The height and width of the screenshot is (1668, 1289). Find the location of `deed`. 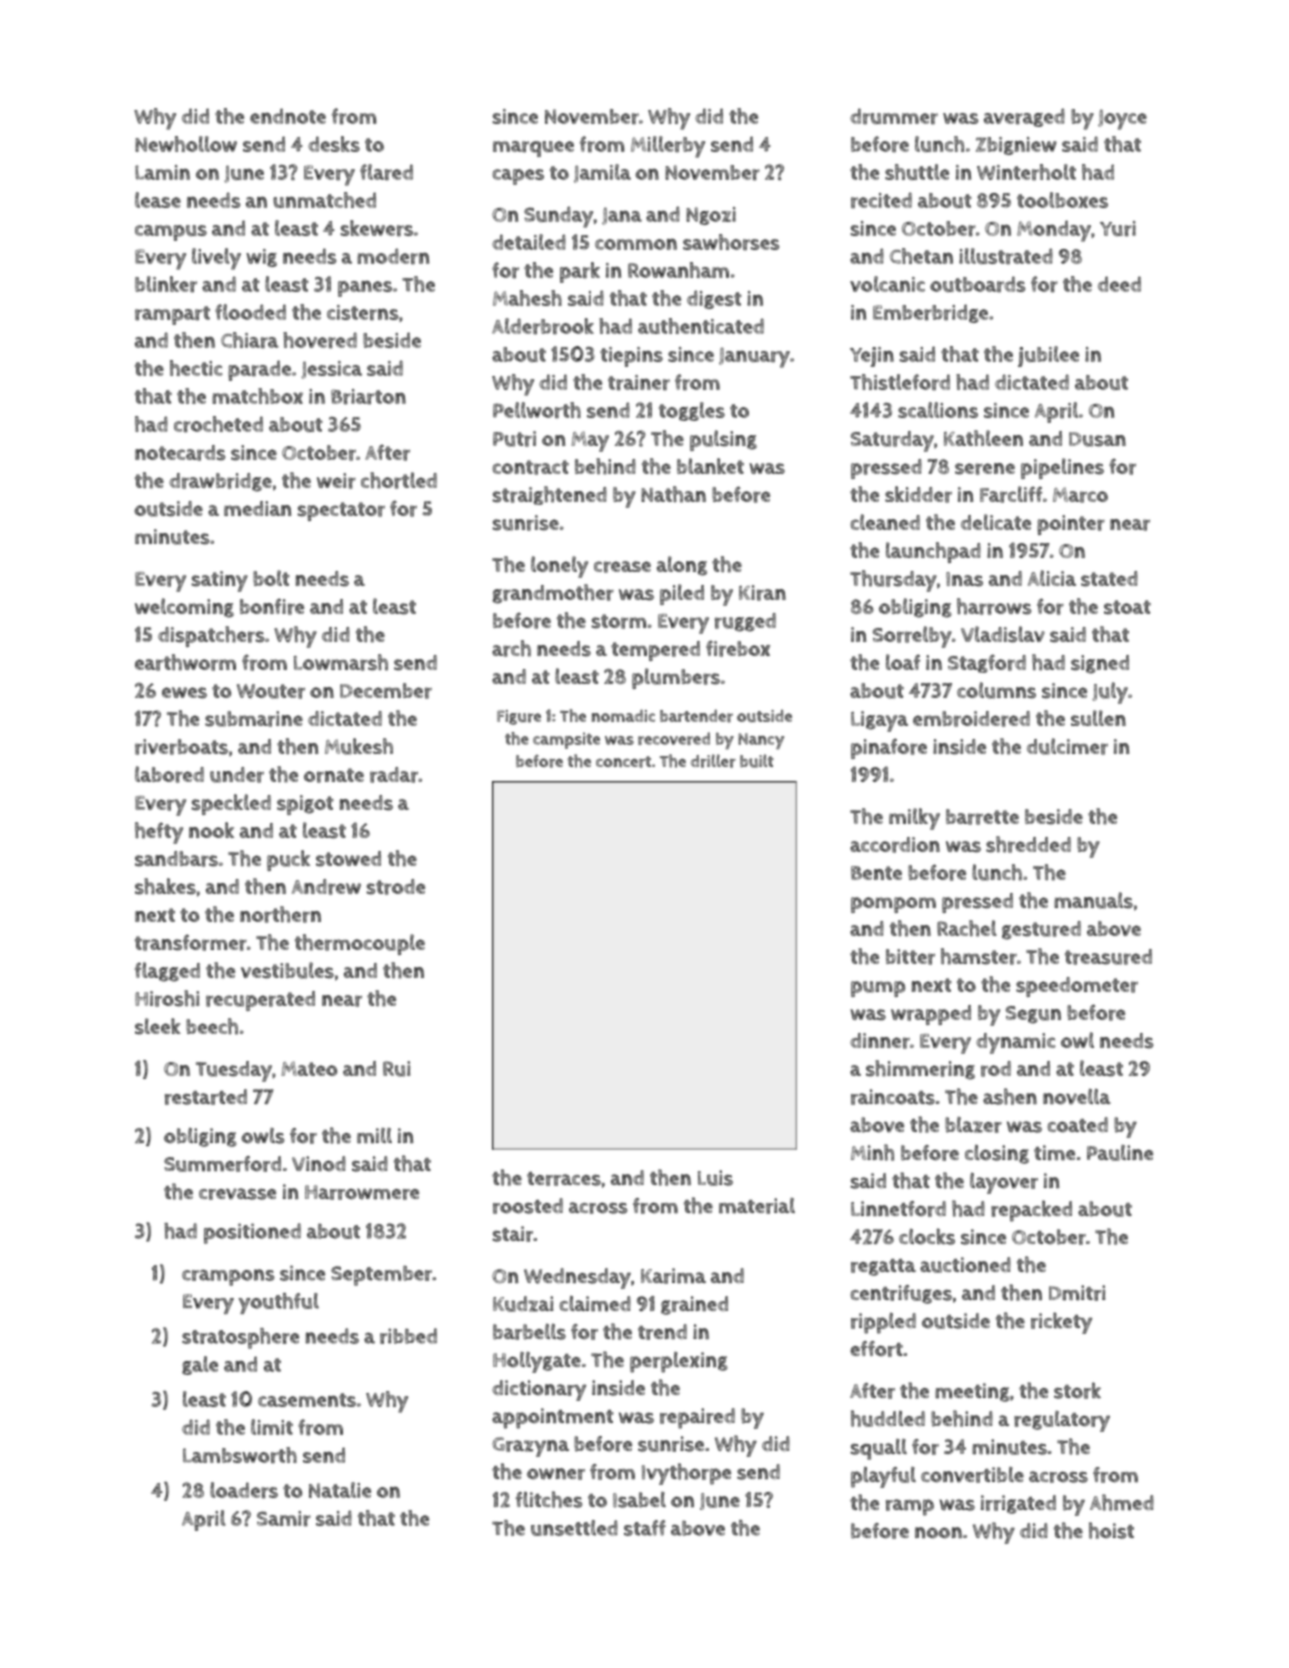

deed is located at coordinates (1119, 284).
